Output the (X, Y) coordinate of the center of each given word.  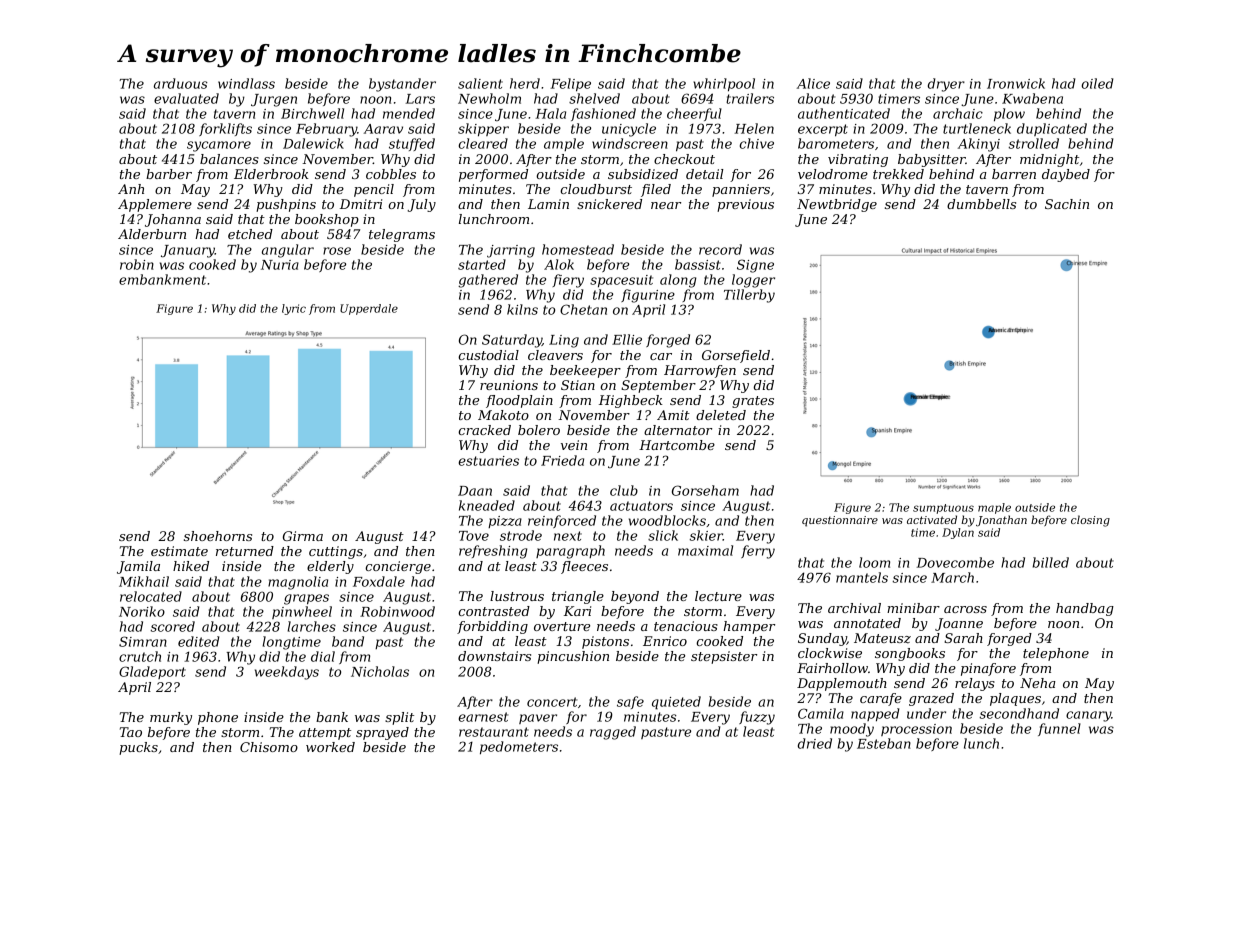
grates (753, 402)
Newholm (489, 98)
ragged (613, 733)
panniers (741, 190)
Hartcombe (677, 445)
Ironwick (1016, 83)
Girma (303, 536)
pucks (138, 748)
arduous (181, 83)
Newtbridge (837, 205)
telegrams (402, 235)
